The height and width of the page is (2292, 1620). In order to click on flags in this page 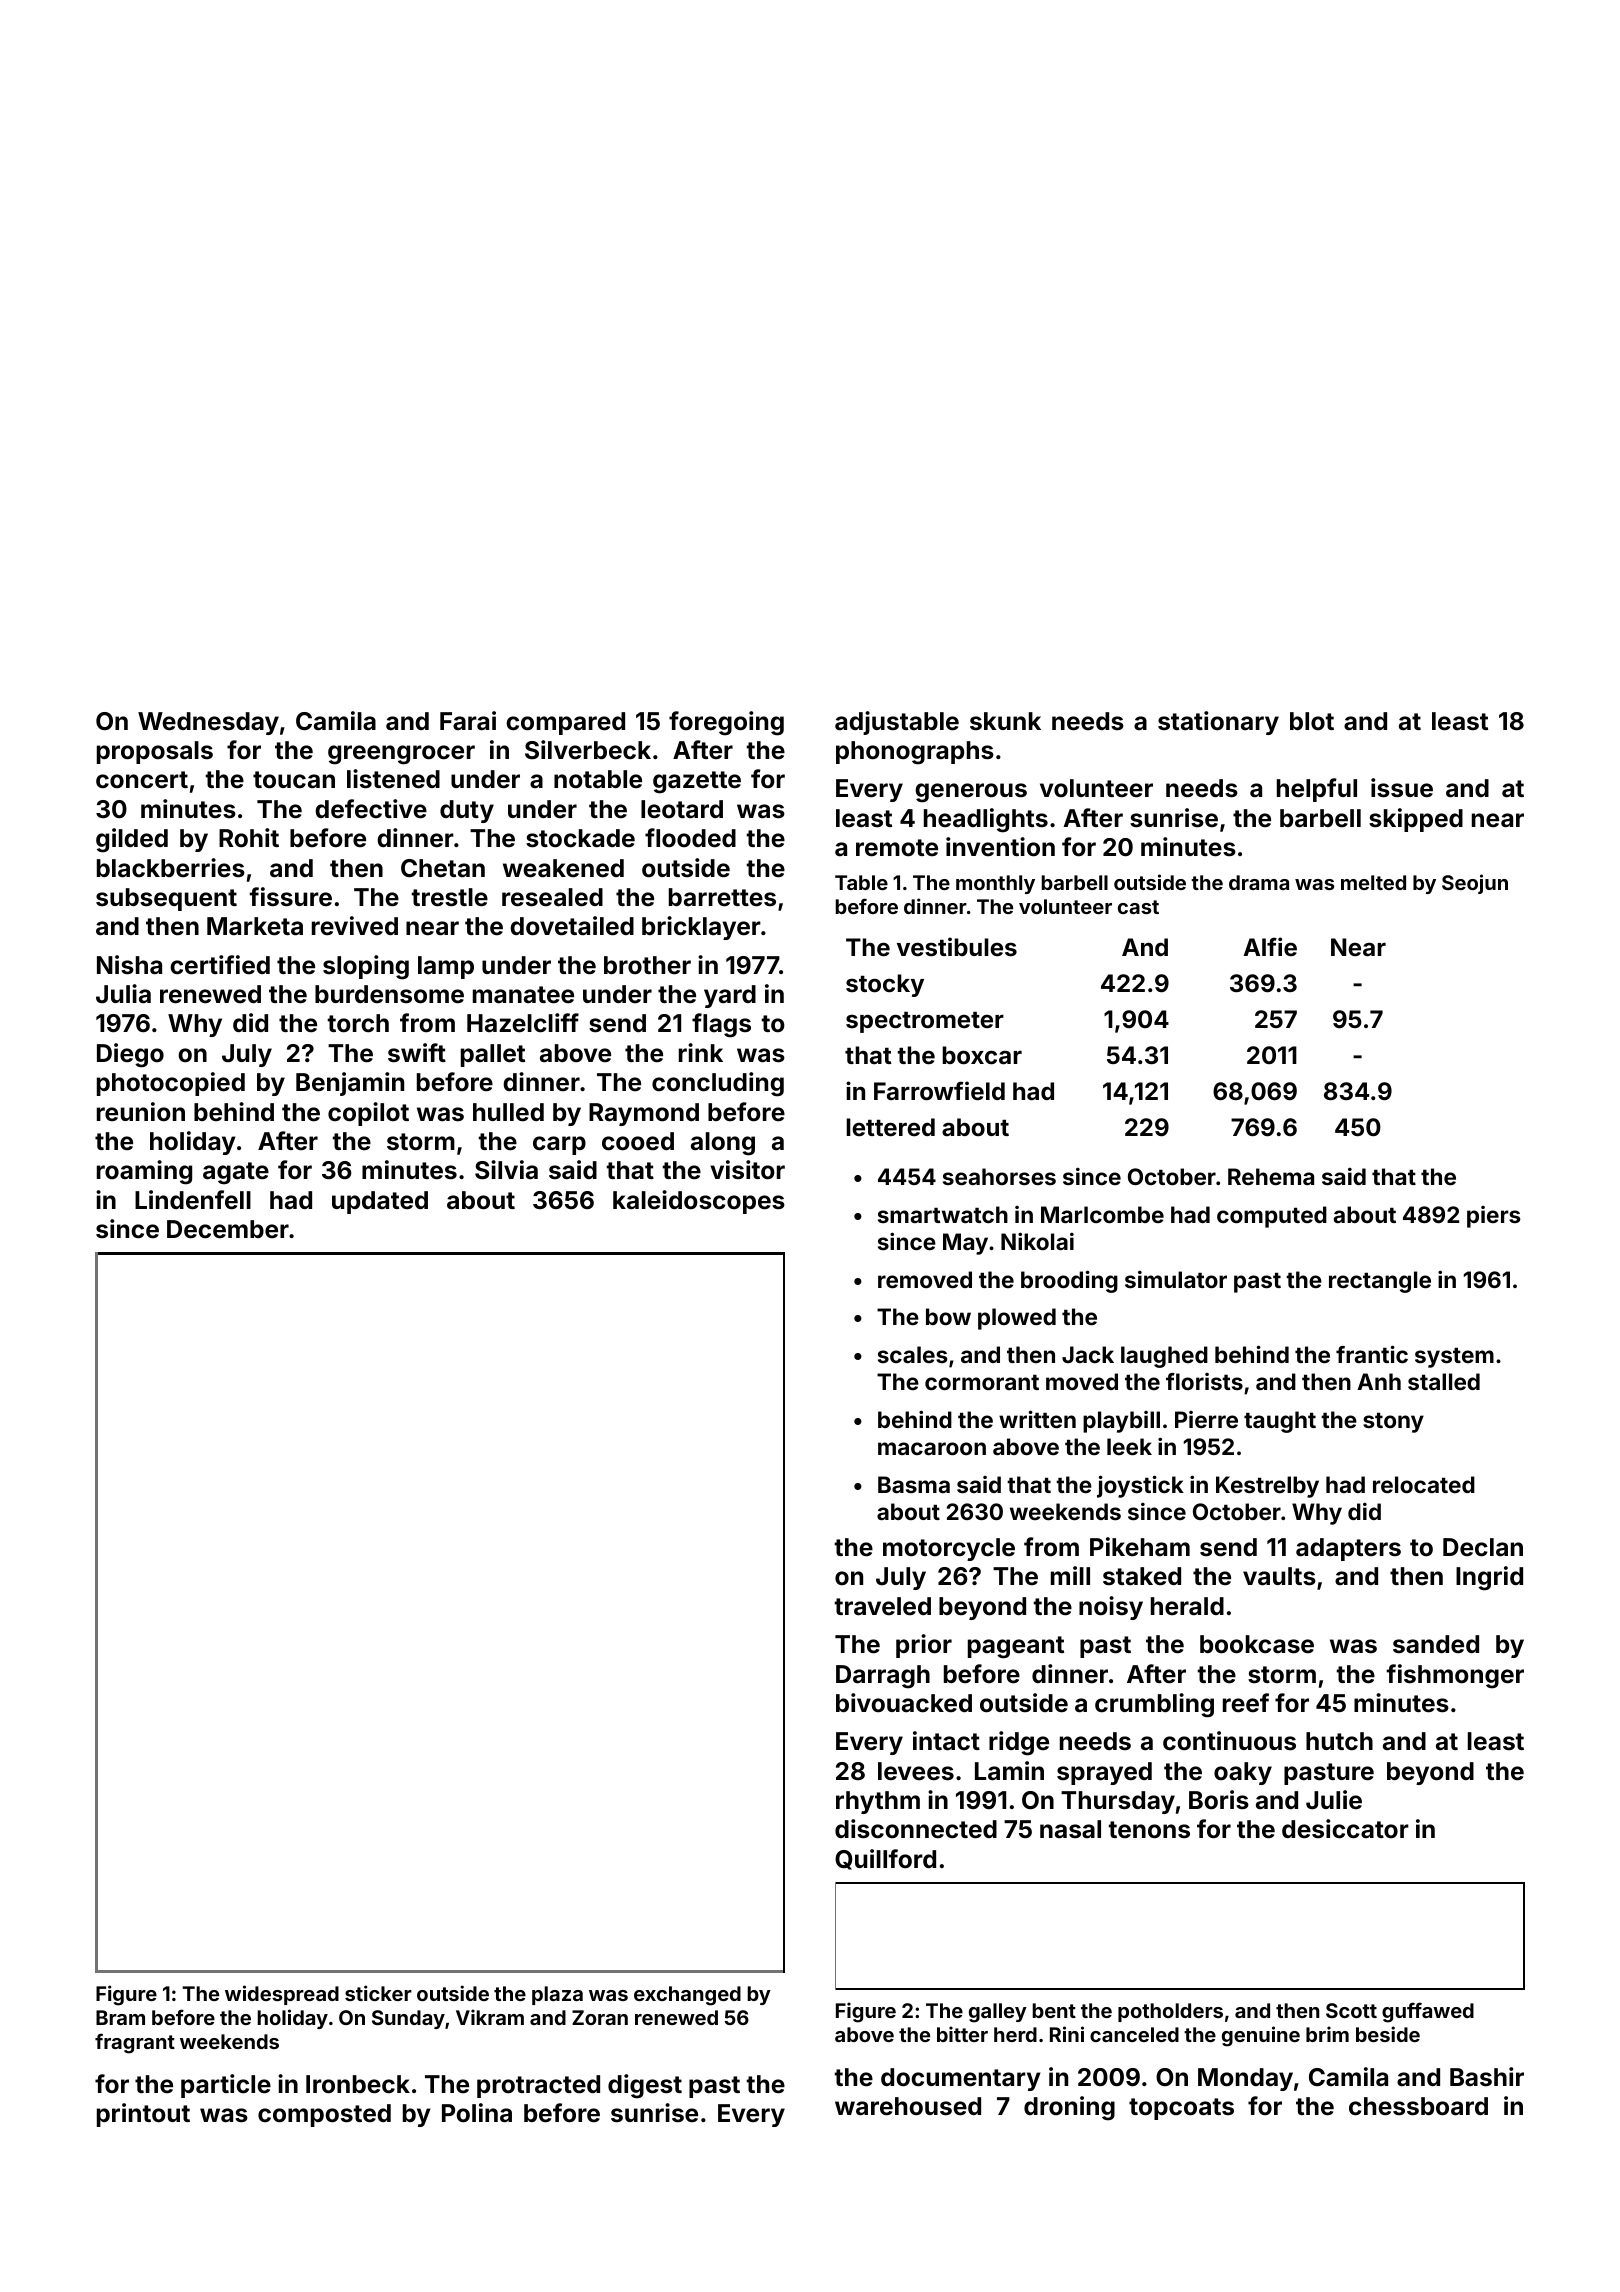, I will do `click(721, 1025)`.
